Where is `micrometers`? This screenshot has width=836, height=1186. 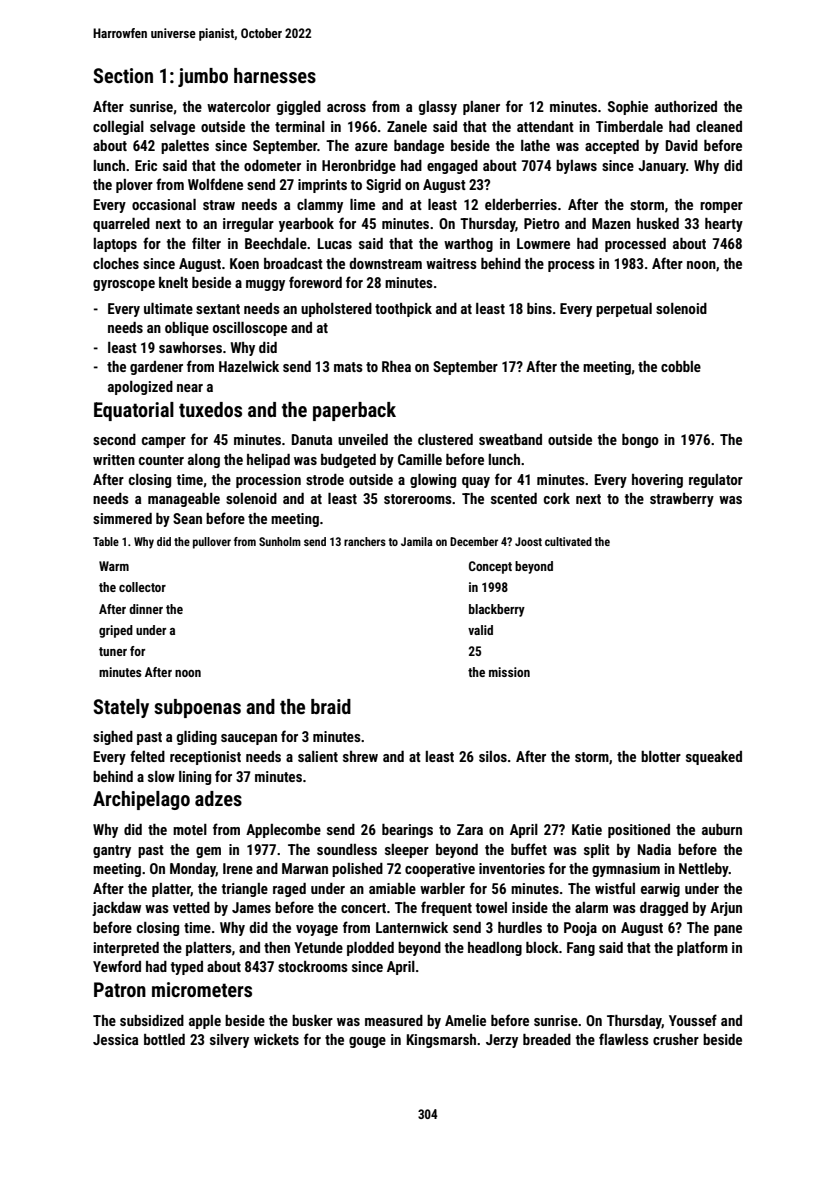 micrometers is located at coordinates (202, 989).
